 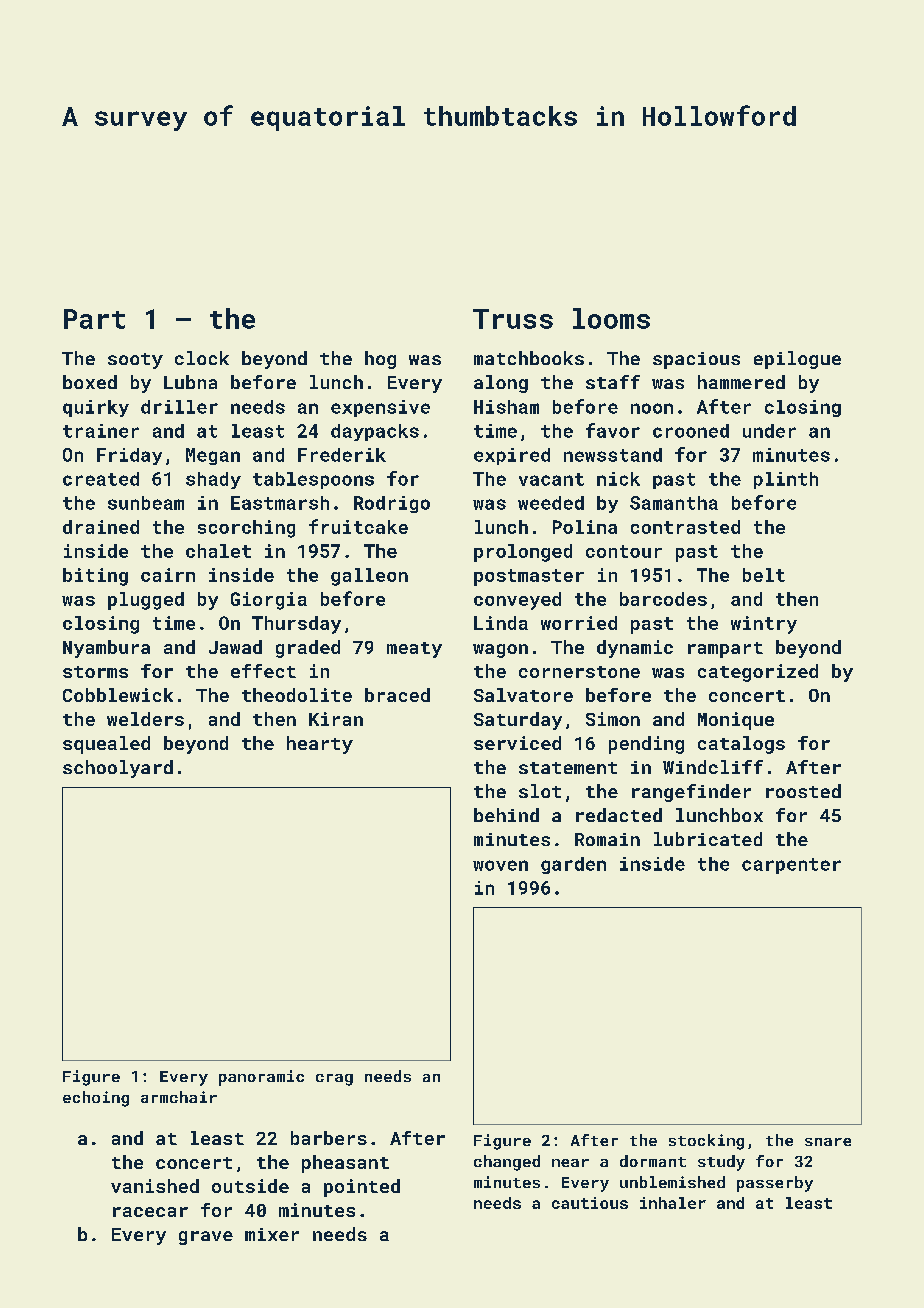 What do you see at coordinates (145, 719) in the screenshot?
I see `welders` at bounding box center [145, 719].
